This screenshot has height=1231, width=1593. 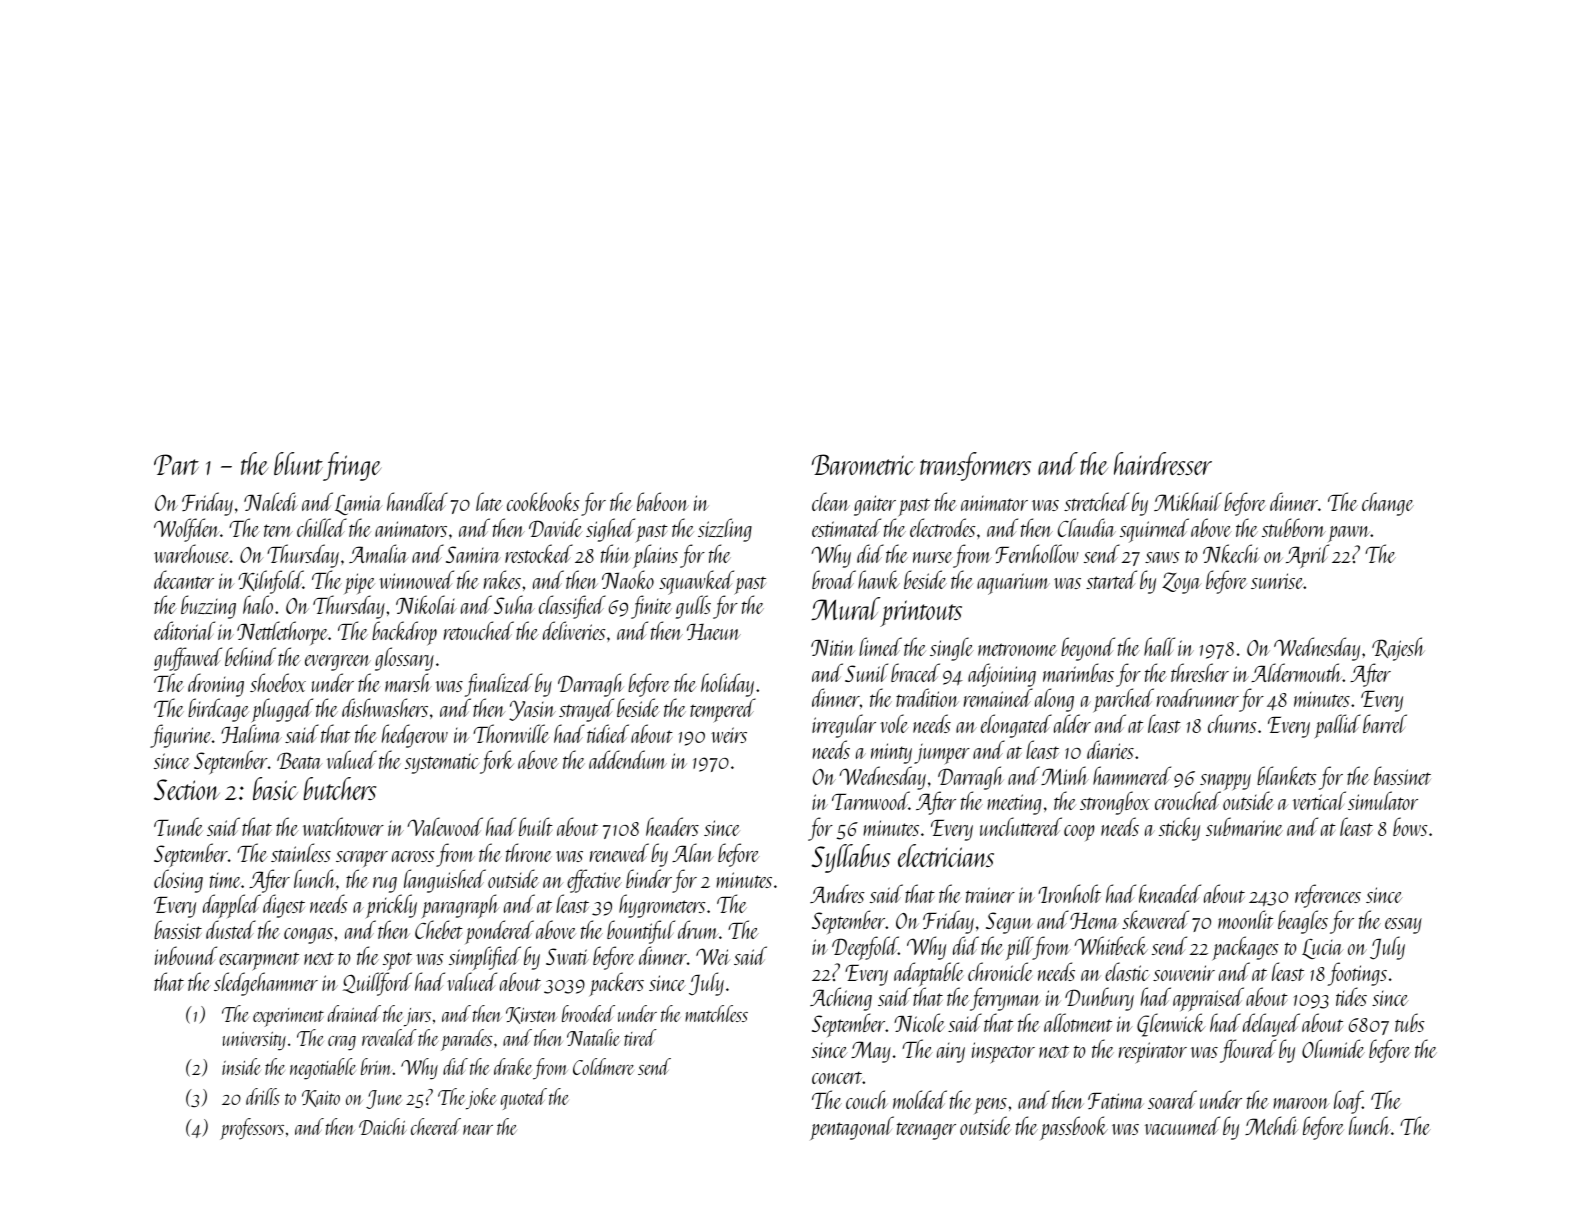 I want to click on electrodes, so click(x=943, y=527).
